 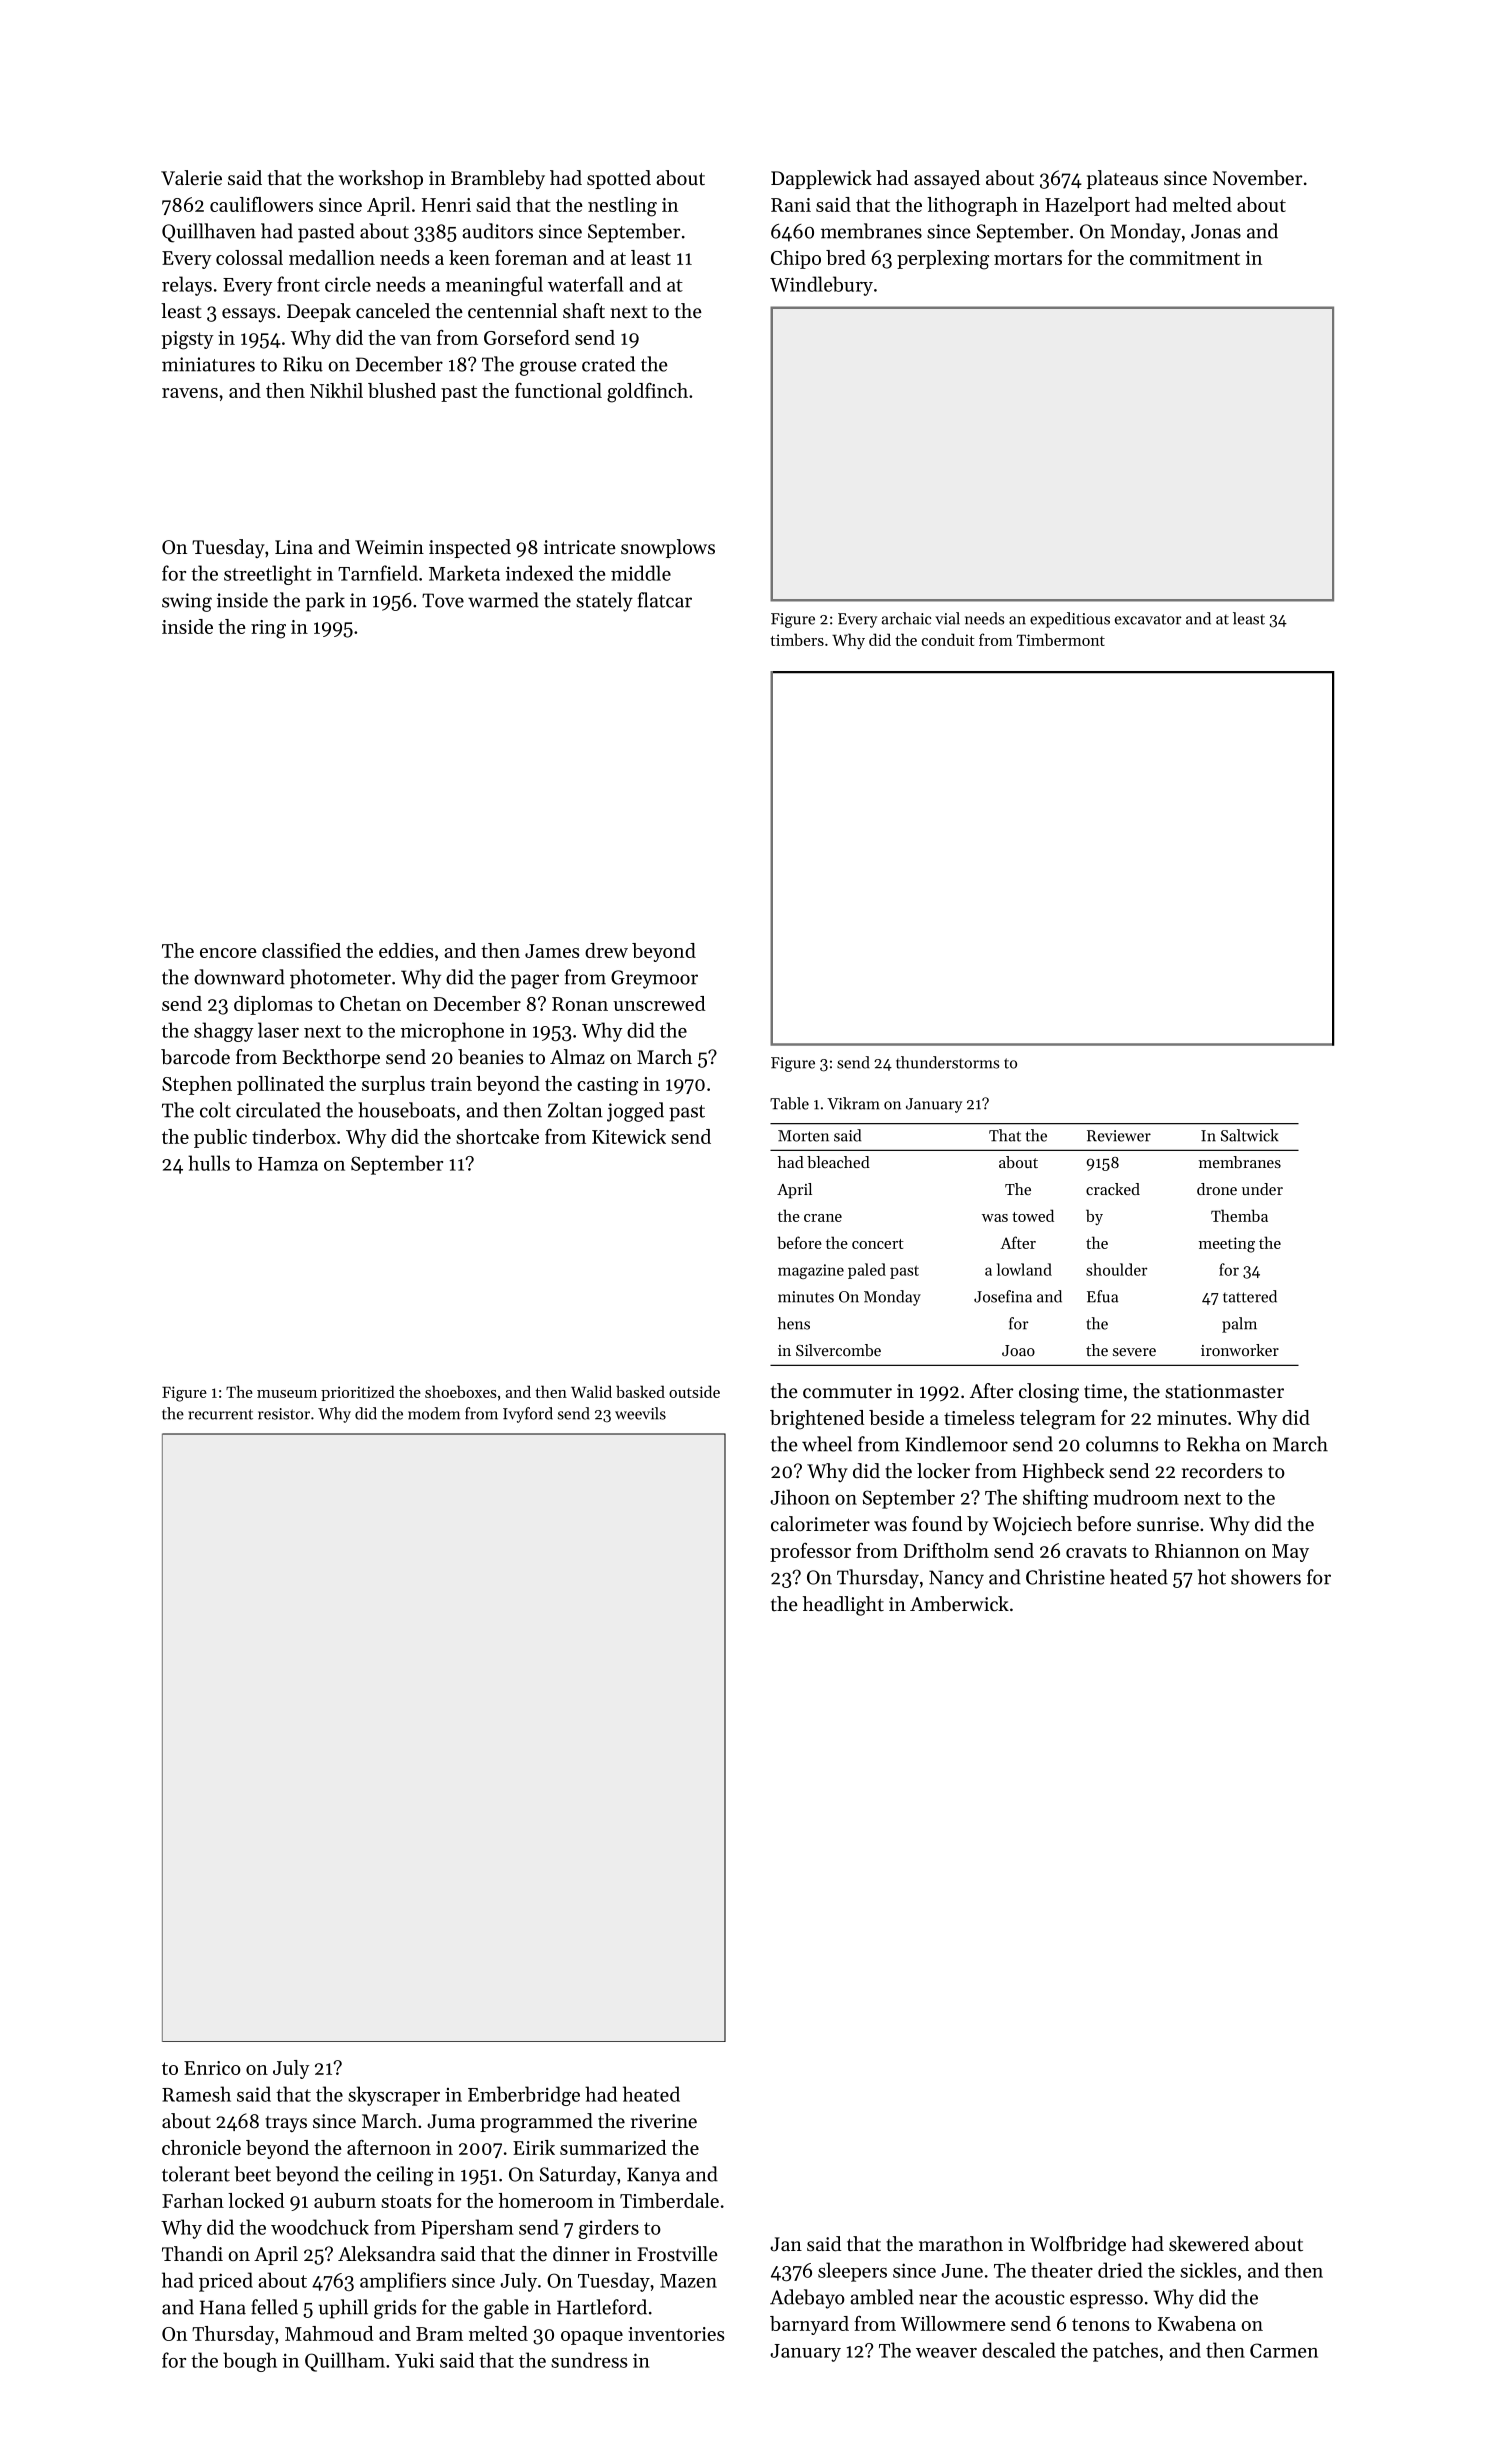 I want to click on concert, so click(x=878, y=1244).
